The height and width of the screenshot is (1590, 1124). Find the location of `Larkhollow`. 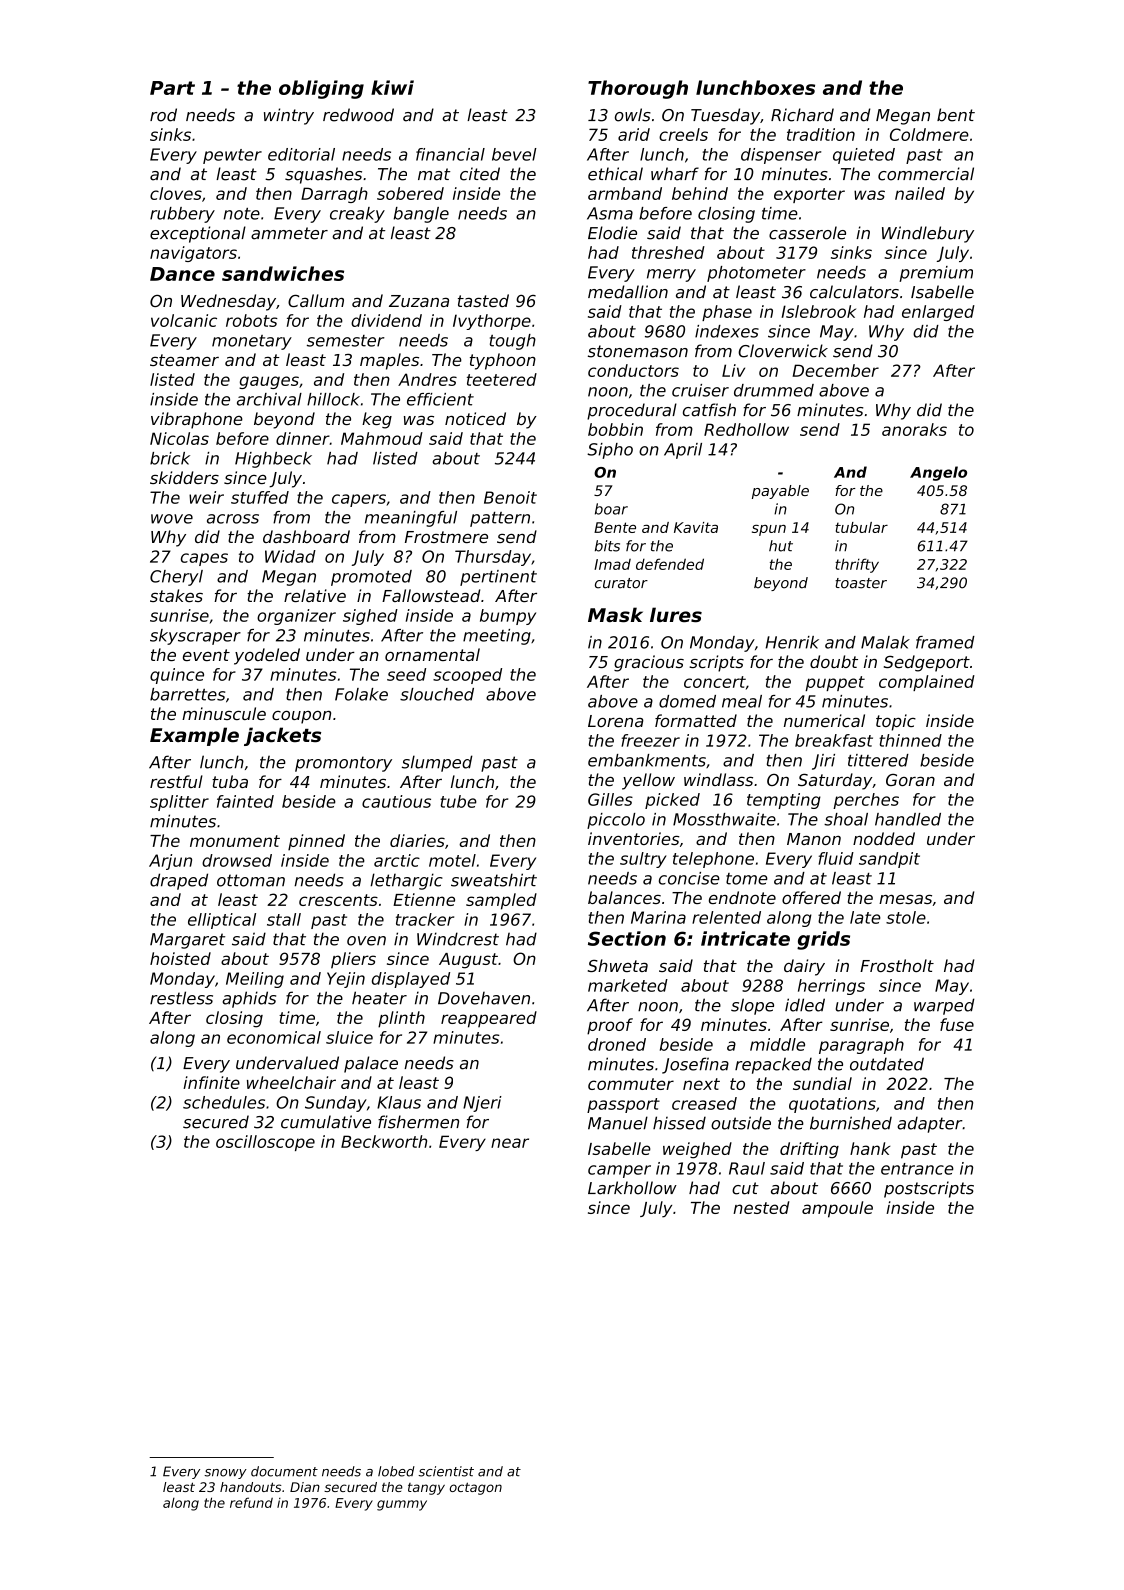

Larkhollow is located at coordinates (632, 1188).
